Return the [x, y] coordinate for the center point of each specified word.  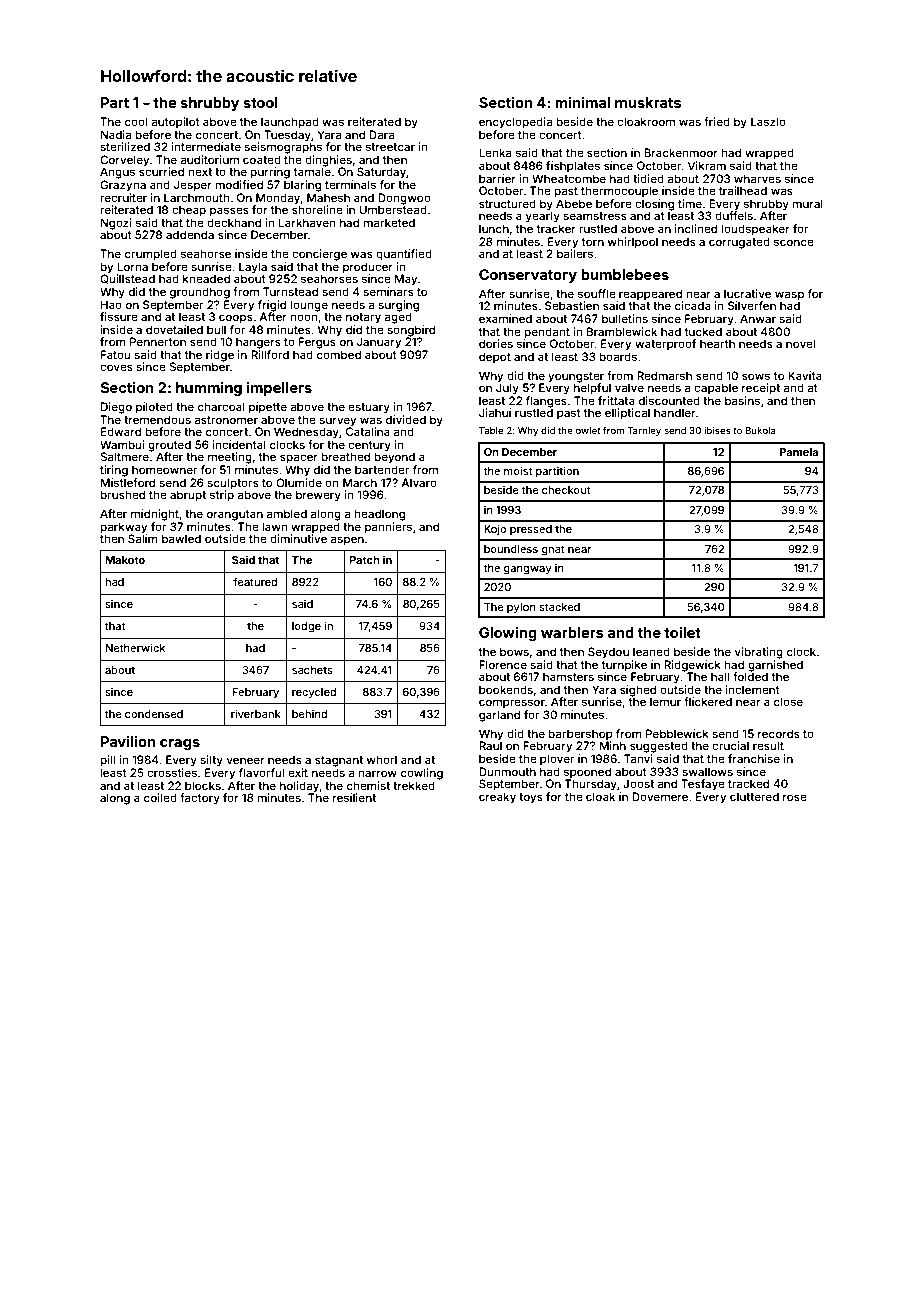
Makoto [125, 560]
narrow [377, 773]
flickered [708, 701]
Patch [364, 560]
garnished [775, 666]
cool [136, 121]
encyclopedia [515, 123]
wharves [757, 178]
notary [363, 318]
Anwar [758, 318]
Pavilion [128, 741]
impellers [279, 389]
